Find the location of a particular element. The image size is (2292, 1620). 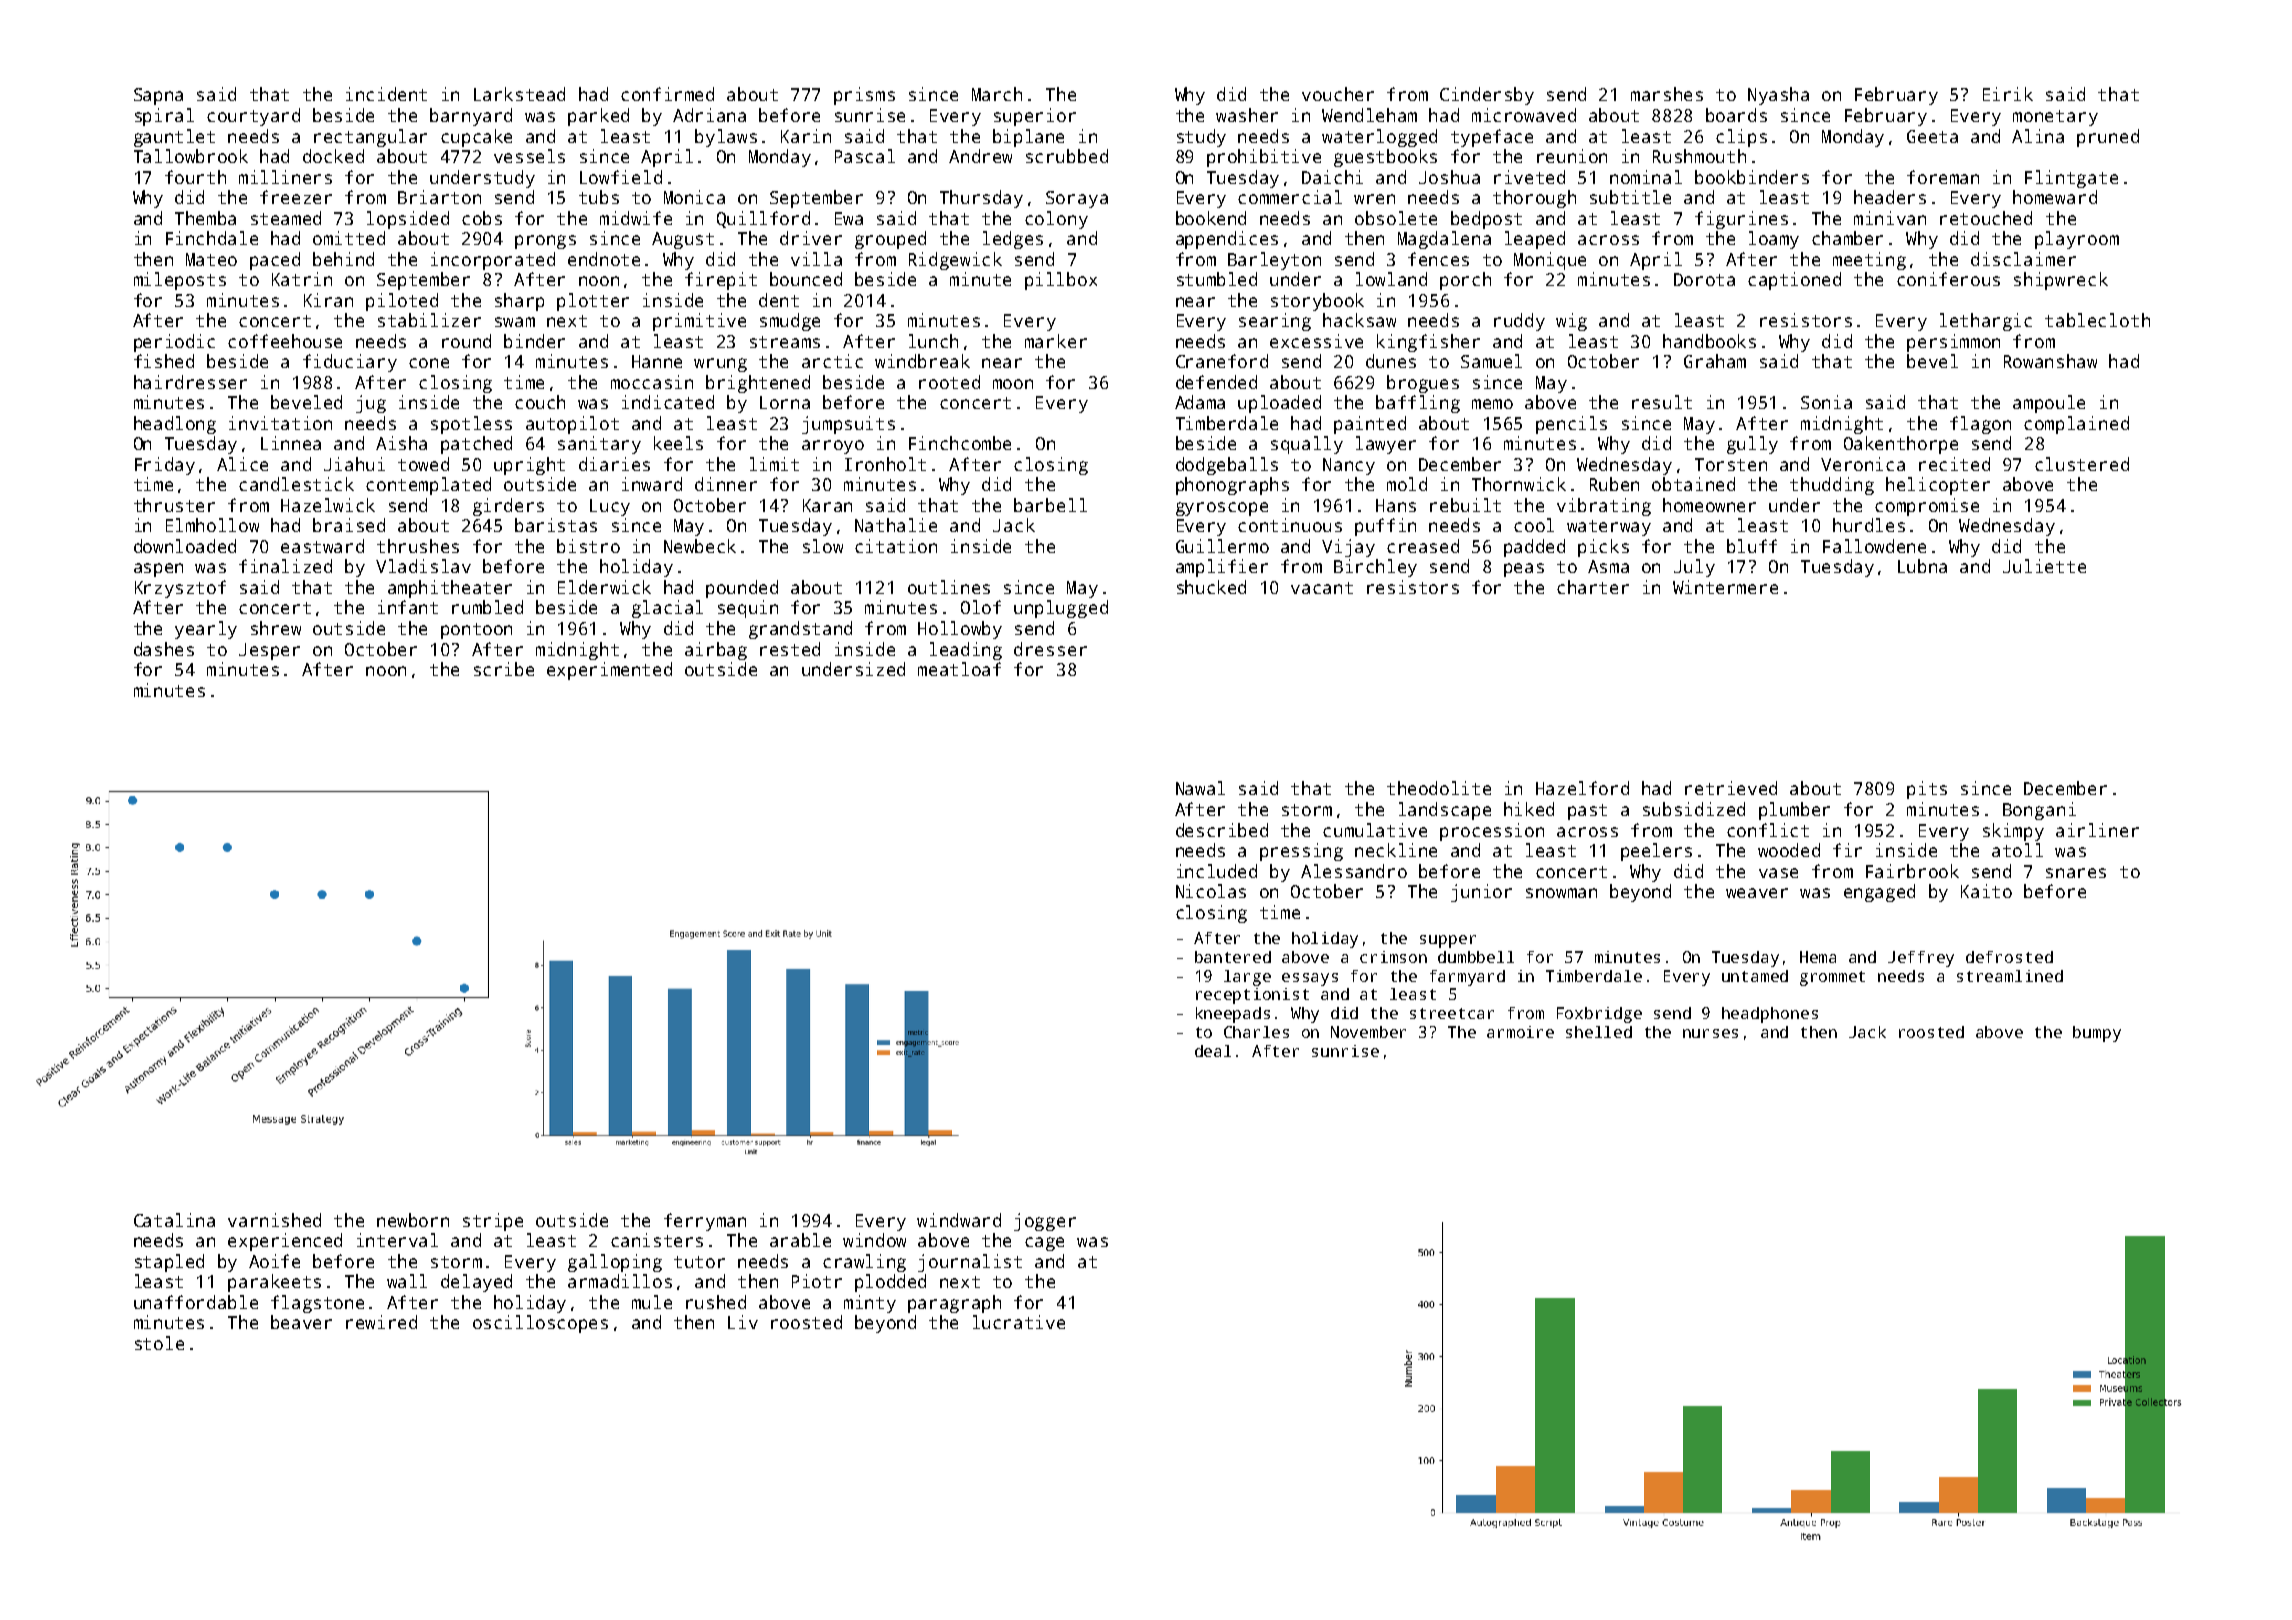

Nathalie is located at coordinates (896, 525).
